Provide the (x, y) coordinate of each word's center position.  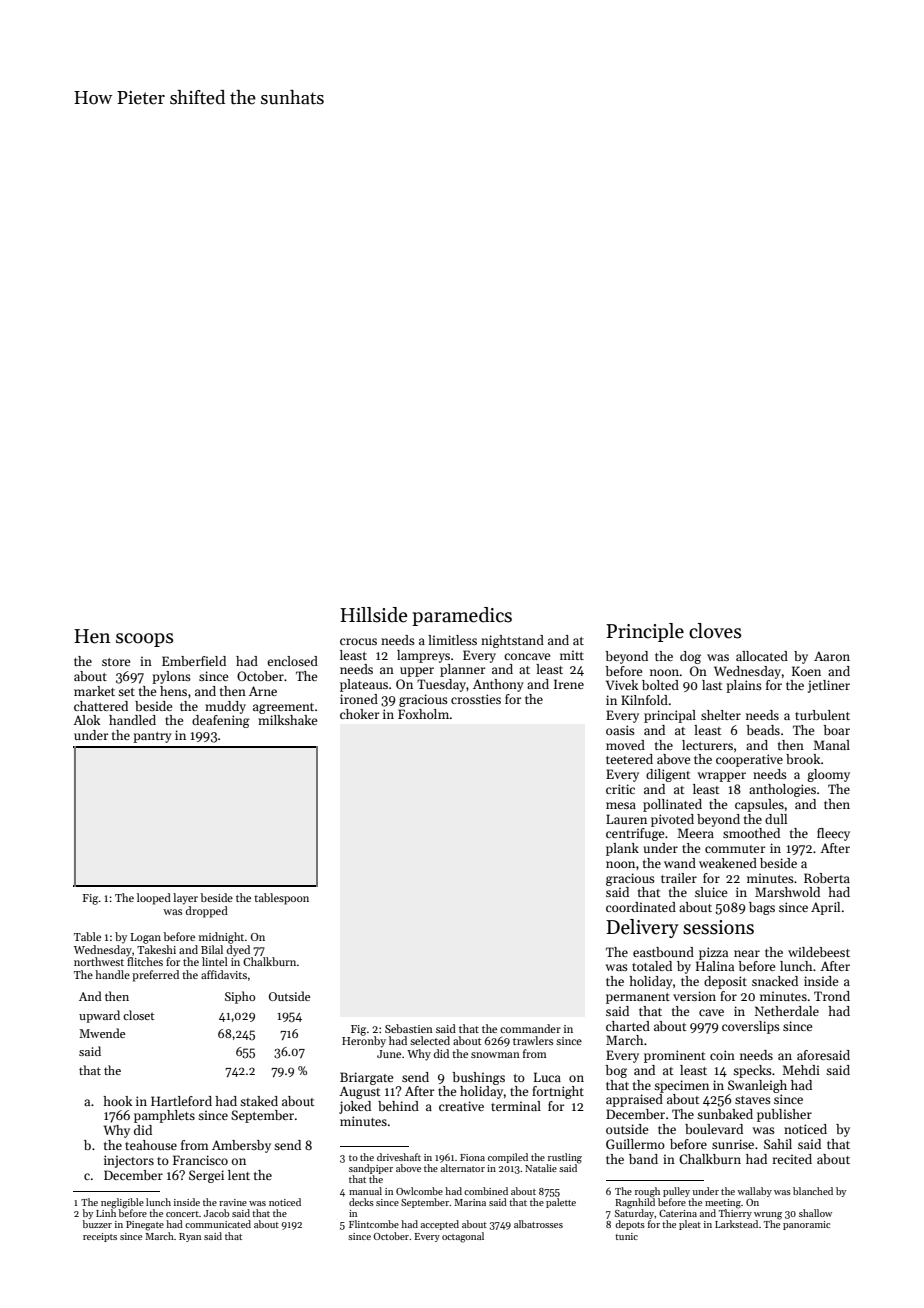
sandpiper (371, 1169)
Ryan (190, 1237)
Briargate (366, 1078)
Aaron (832, 656)
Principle (645, 632)
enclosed (292, 661)
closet (138, 1015)
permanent (638, 998)
